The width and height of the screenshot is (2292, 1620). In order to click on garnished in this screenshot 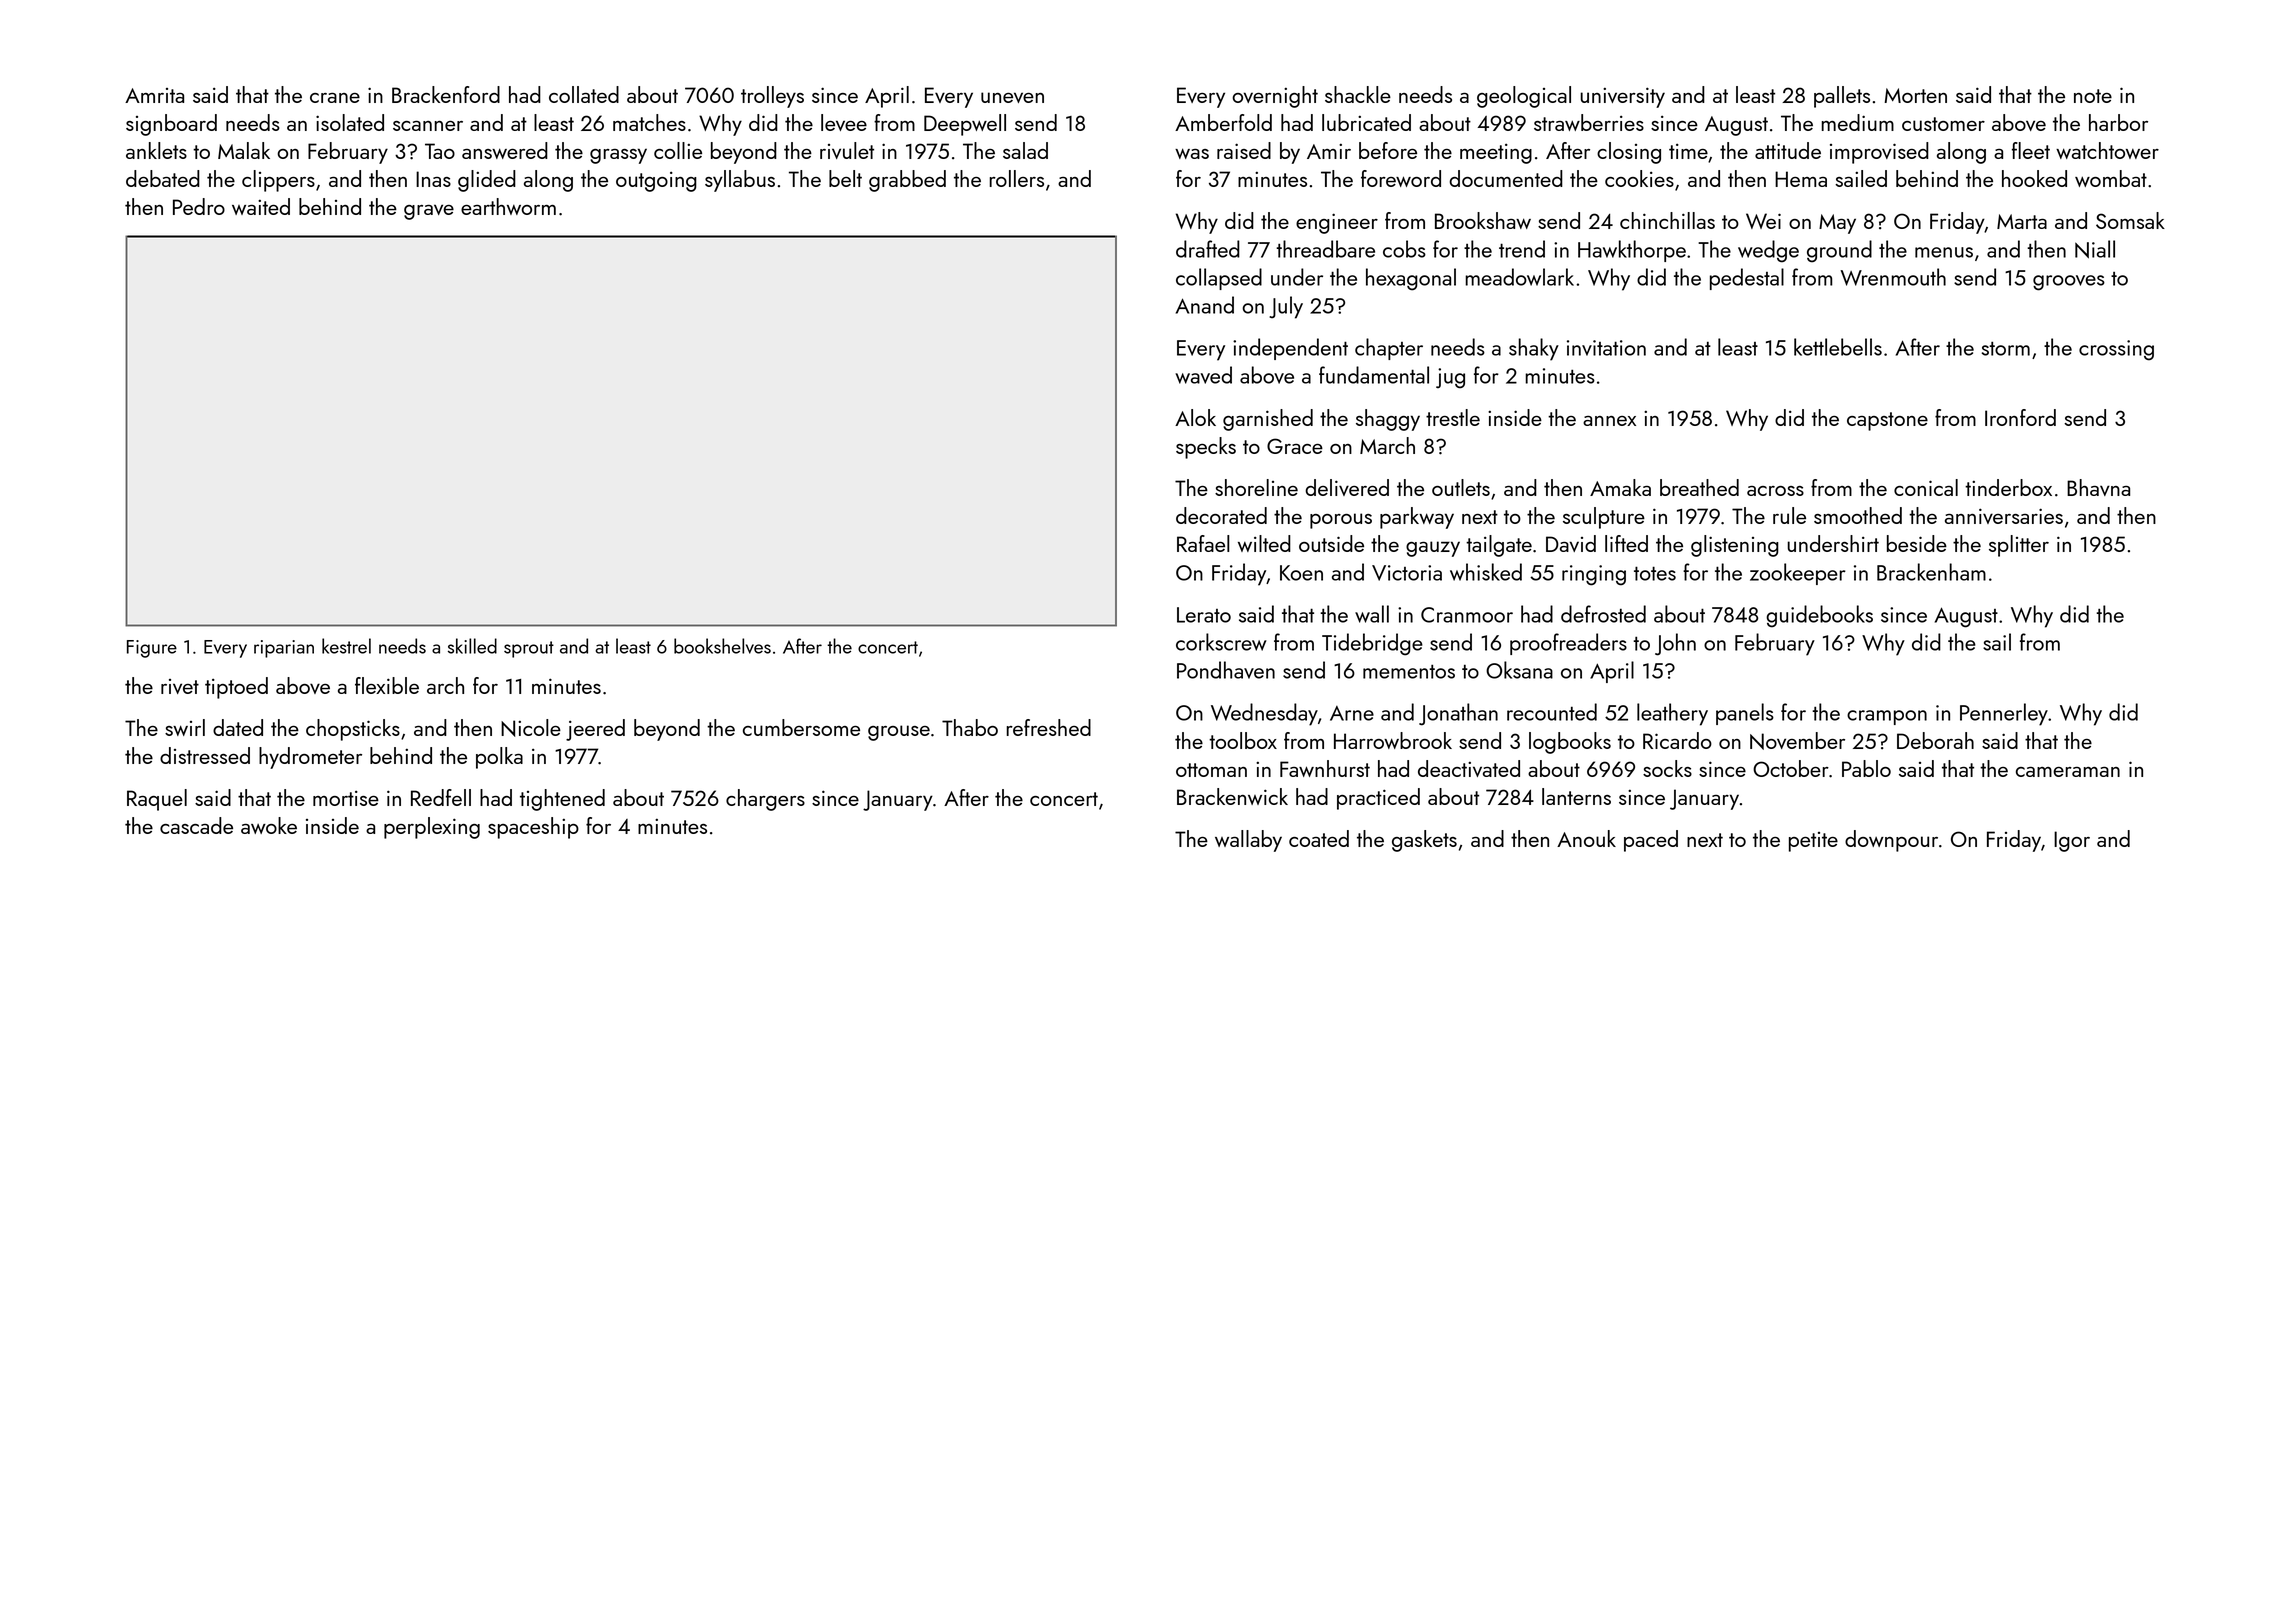, I will do `click(1268, 420)`.
